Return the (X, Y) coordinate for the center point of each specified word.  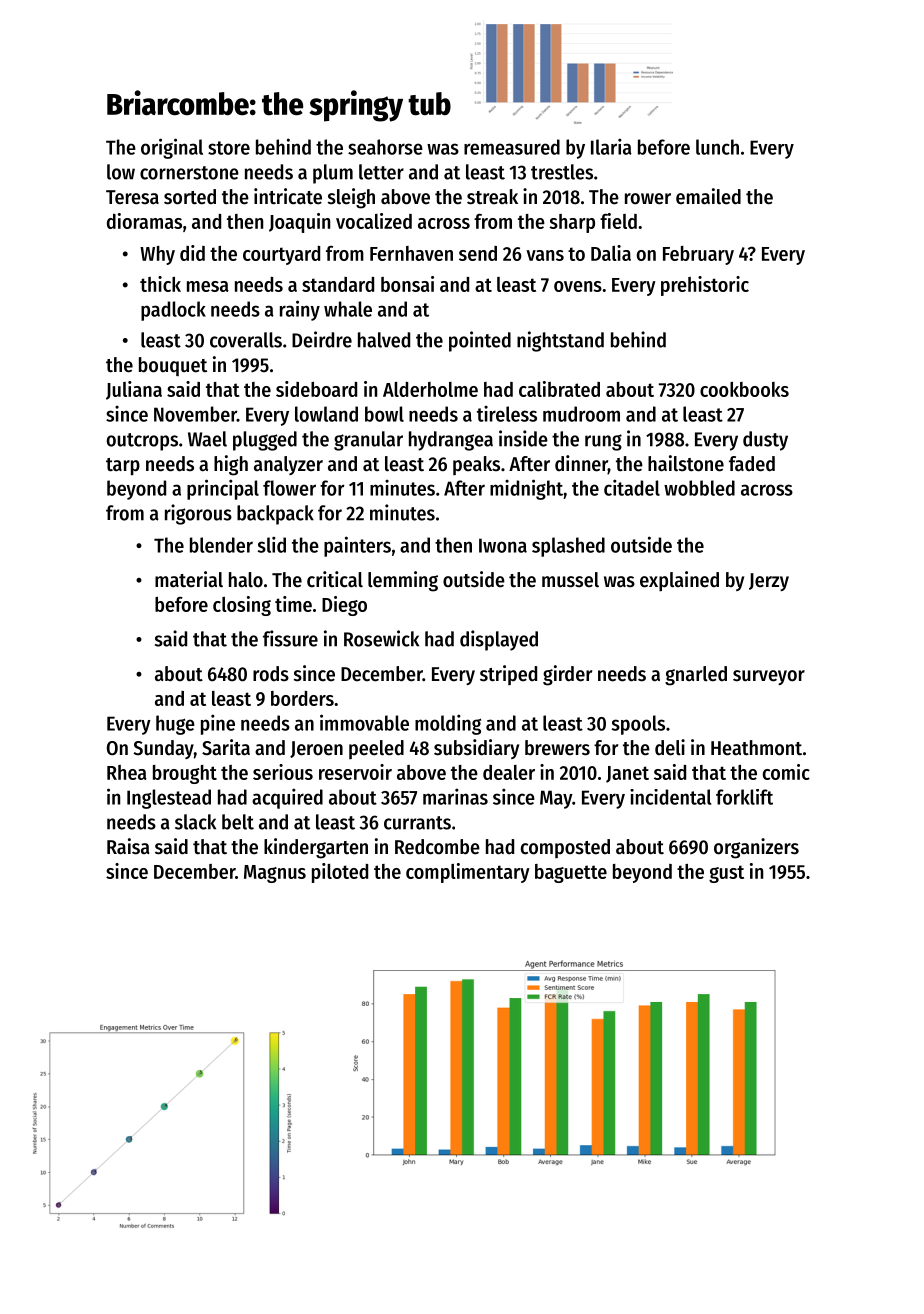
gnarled (696, 676)
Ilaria (611, 146)
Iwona (503, 545)
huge (175, 725)
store (229, 148)
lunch (717, 147)
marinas (455, 796)
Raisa (128, 846)
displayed (499, 640)
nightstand (560, 341)
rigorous (198, 514)
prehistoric (705, 286)
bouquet (173, 366)
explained (679, 581)
